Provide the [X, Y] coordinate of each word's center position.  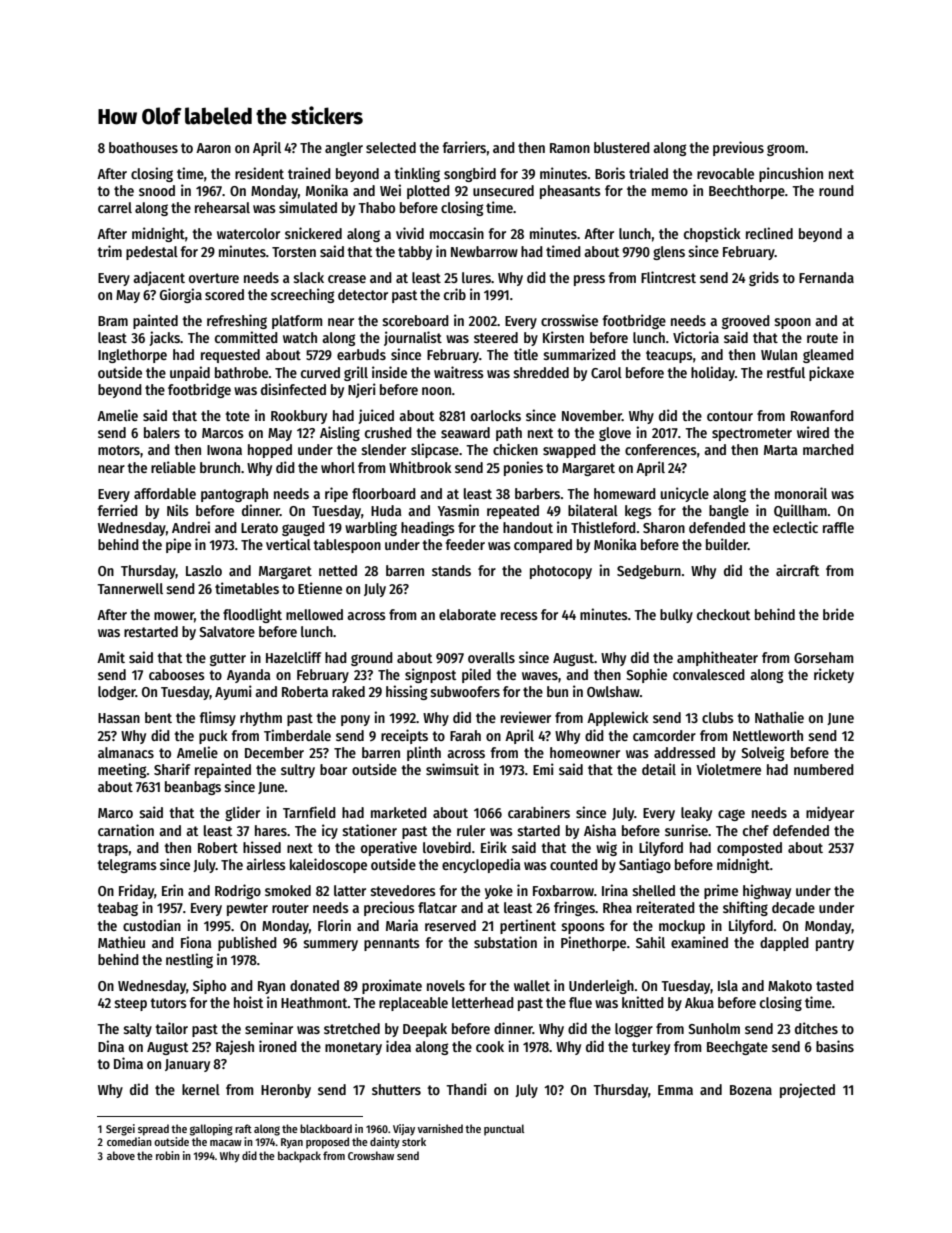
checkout [723, 614]
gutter [228, 659]
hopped [270, 451]
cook [490, 1046]
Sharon [664, 527]
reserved [450, 925]
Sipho [209, 986]
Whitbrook [420, 467]
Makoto [790, 985]
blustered [622, 147]
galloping [211, 1130]
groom [785, 150]
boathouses [143, 147]
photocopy [561, 572]
